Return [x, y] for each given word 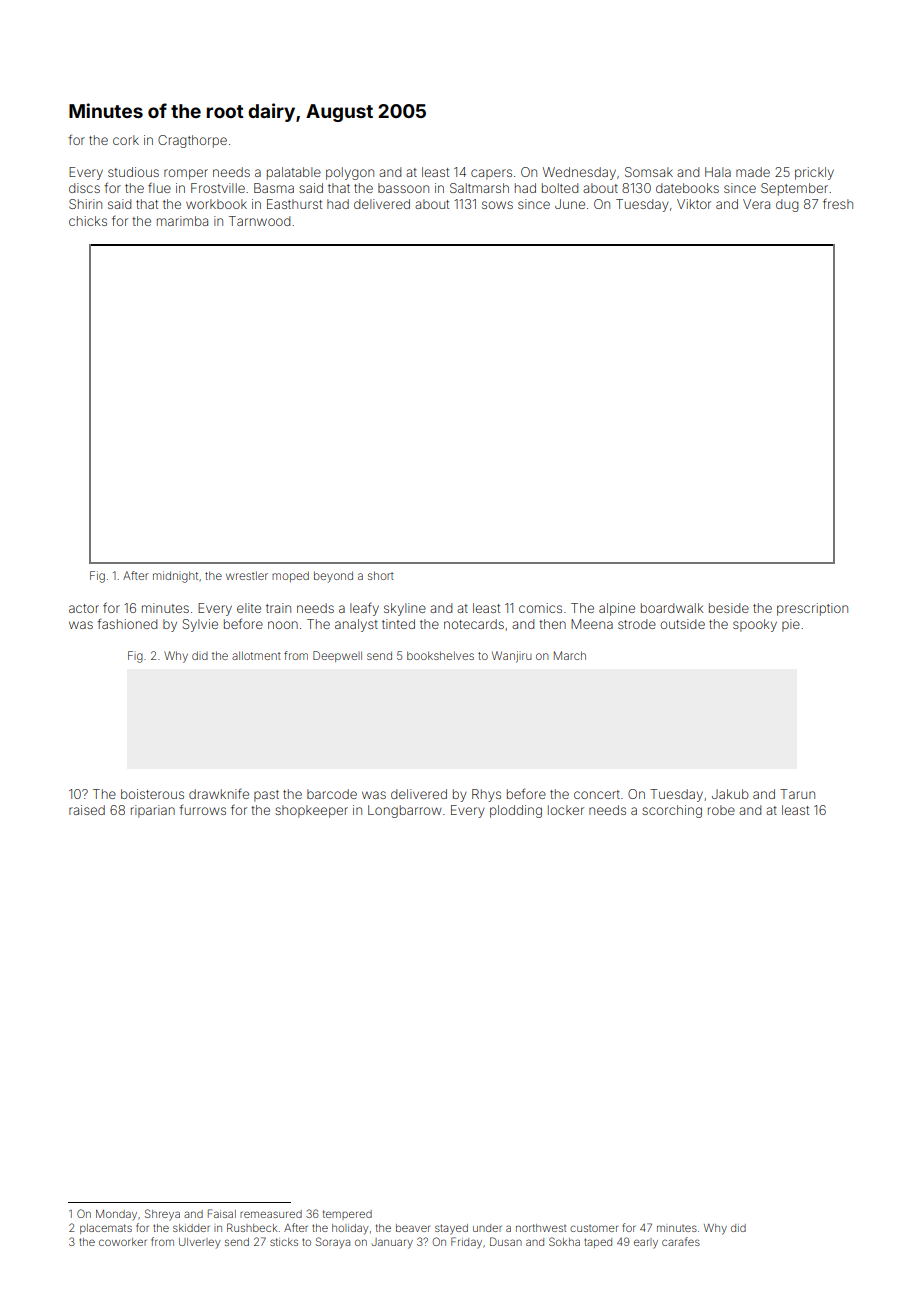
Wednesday [579, 173]
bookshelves [440, 655]
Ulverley [199, 1243]
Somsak [649, 172]
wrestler [247, 575]
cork [126, 140]
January [392, 1243]
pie [791, 625]
